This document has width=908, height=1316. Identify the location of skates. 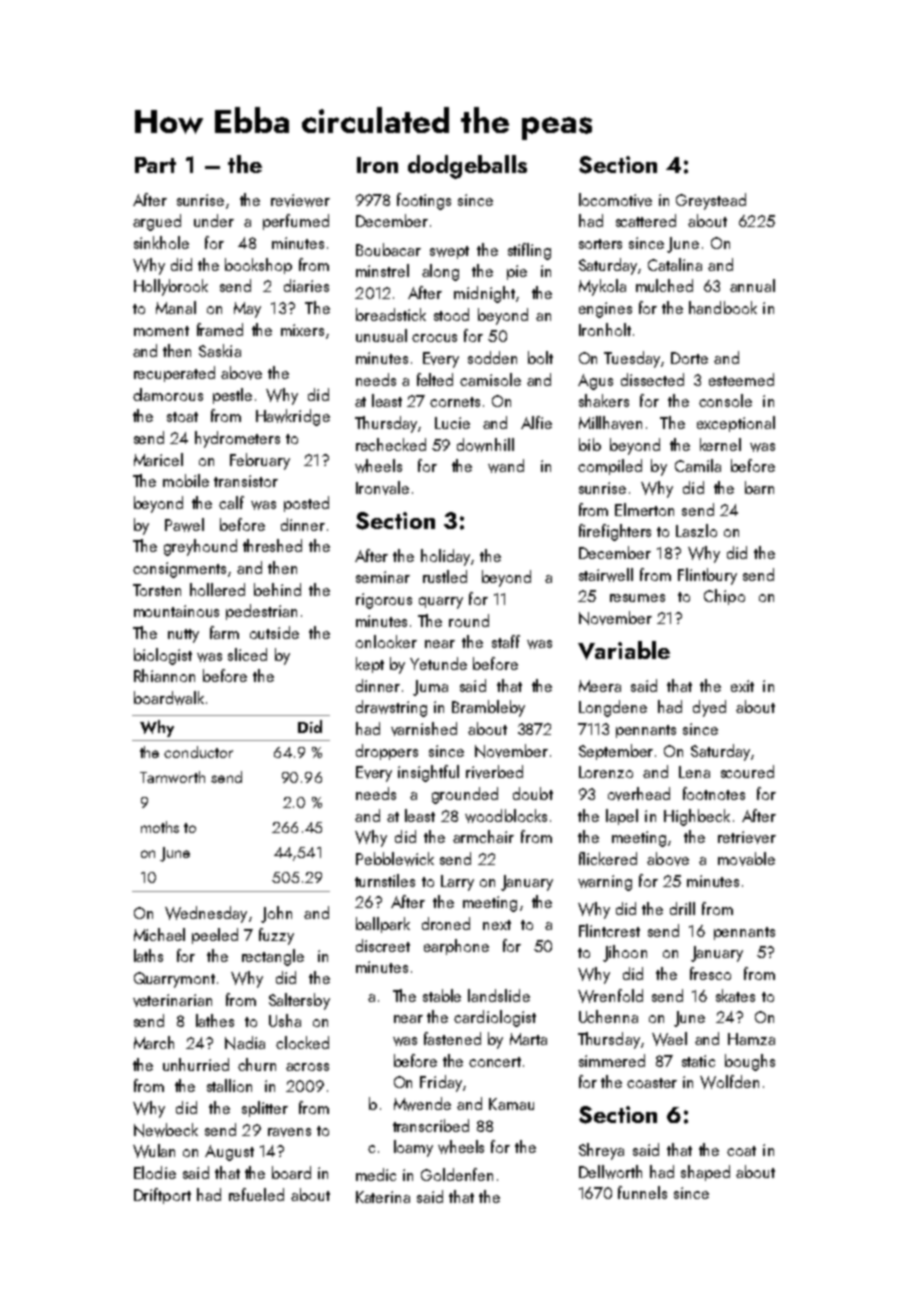
(735, 995).
